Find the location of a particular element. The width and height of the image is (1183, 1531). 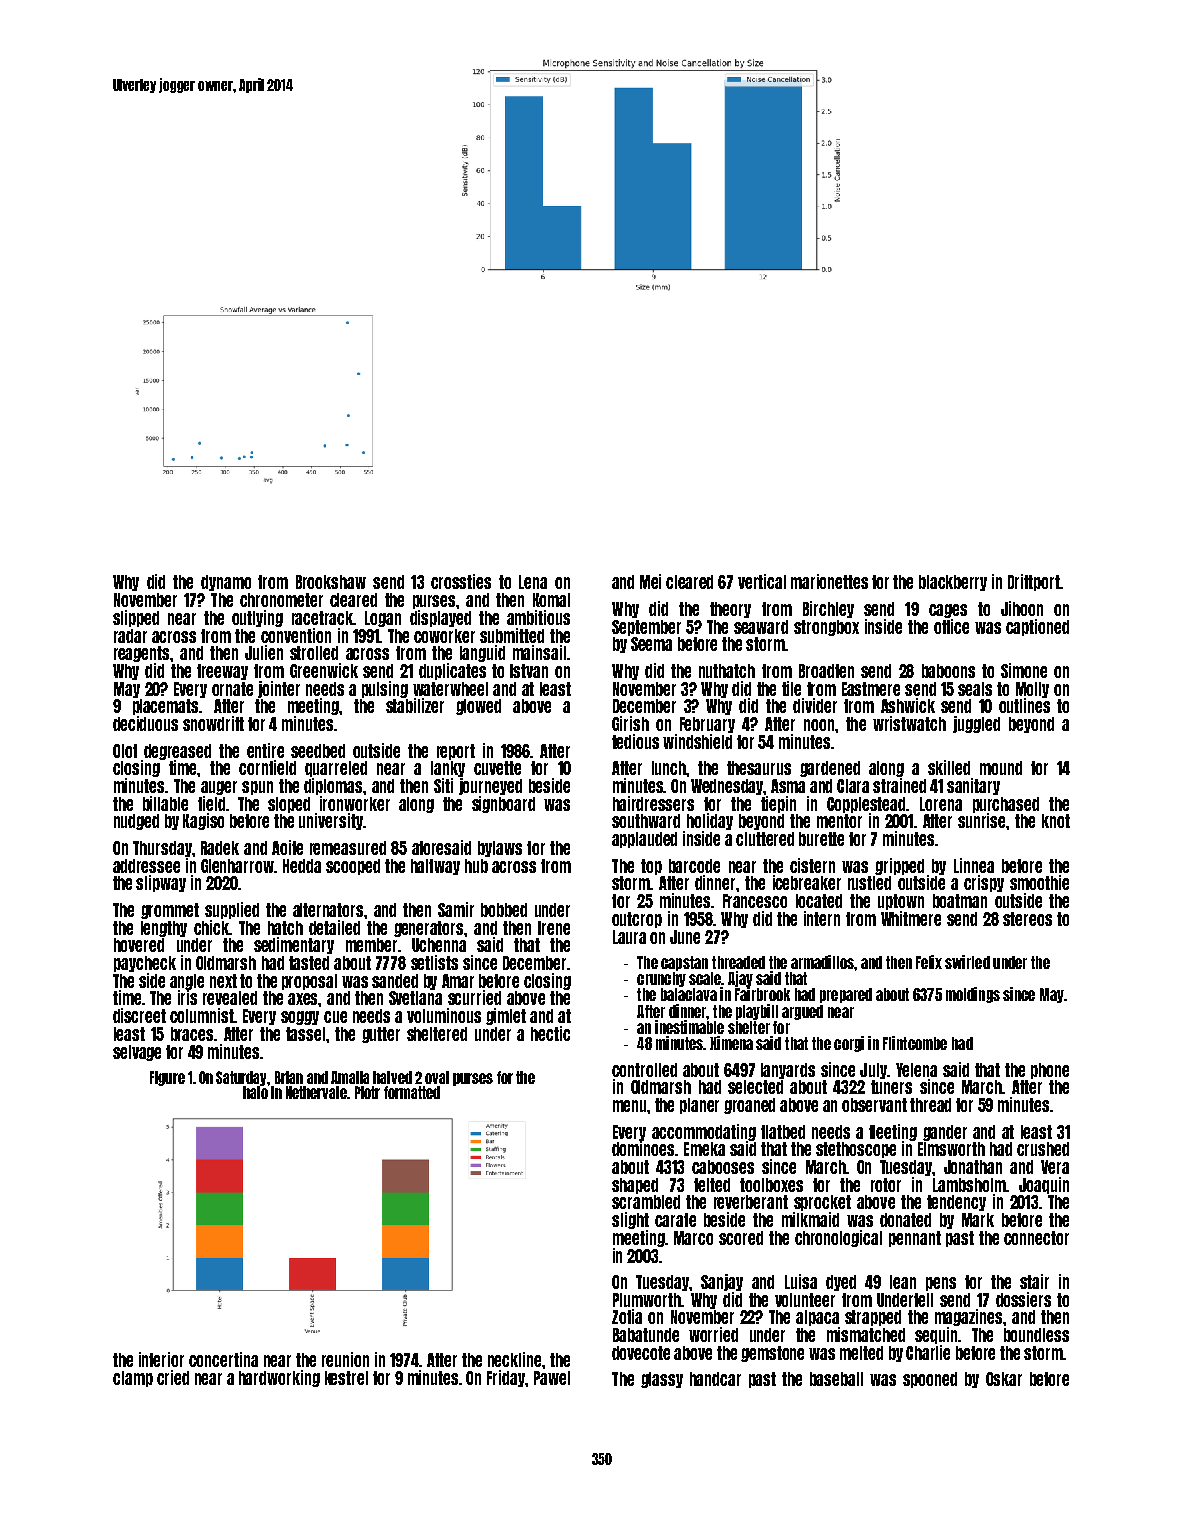

neckline is located at coordinates (514, 1359).
